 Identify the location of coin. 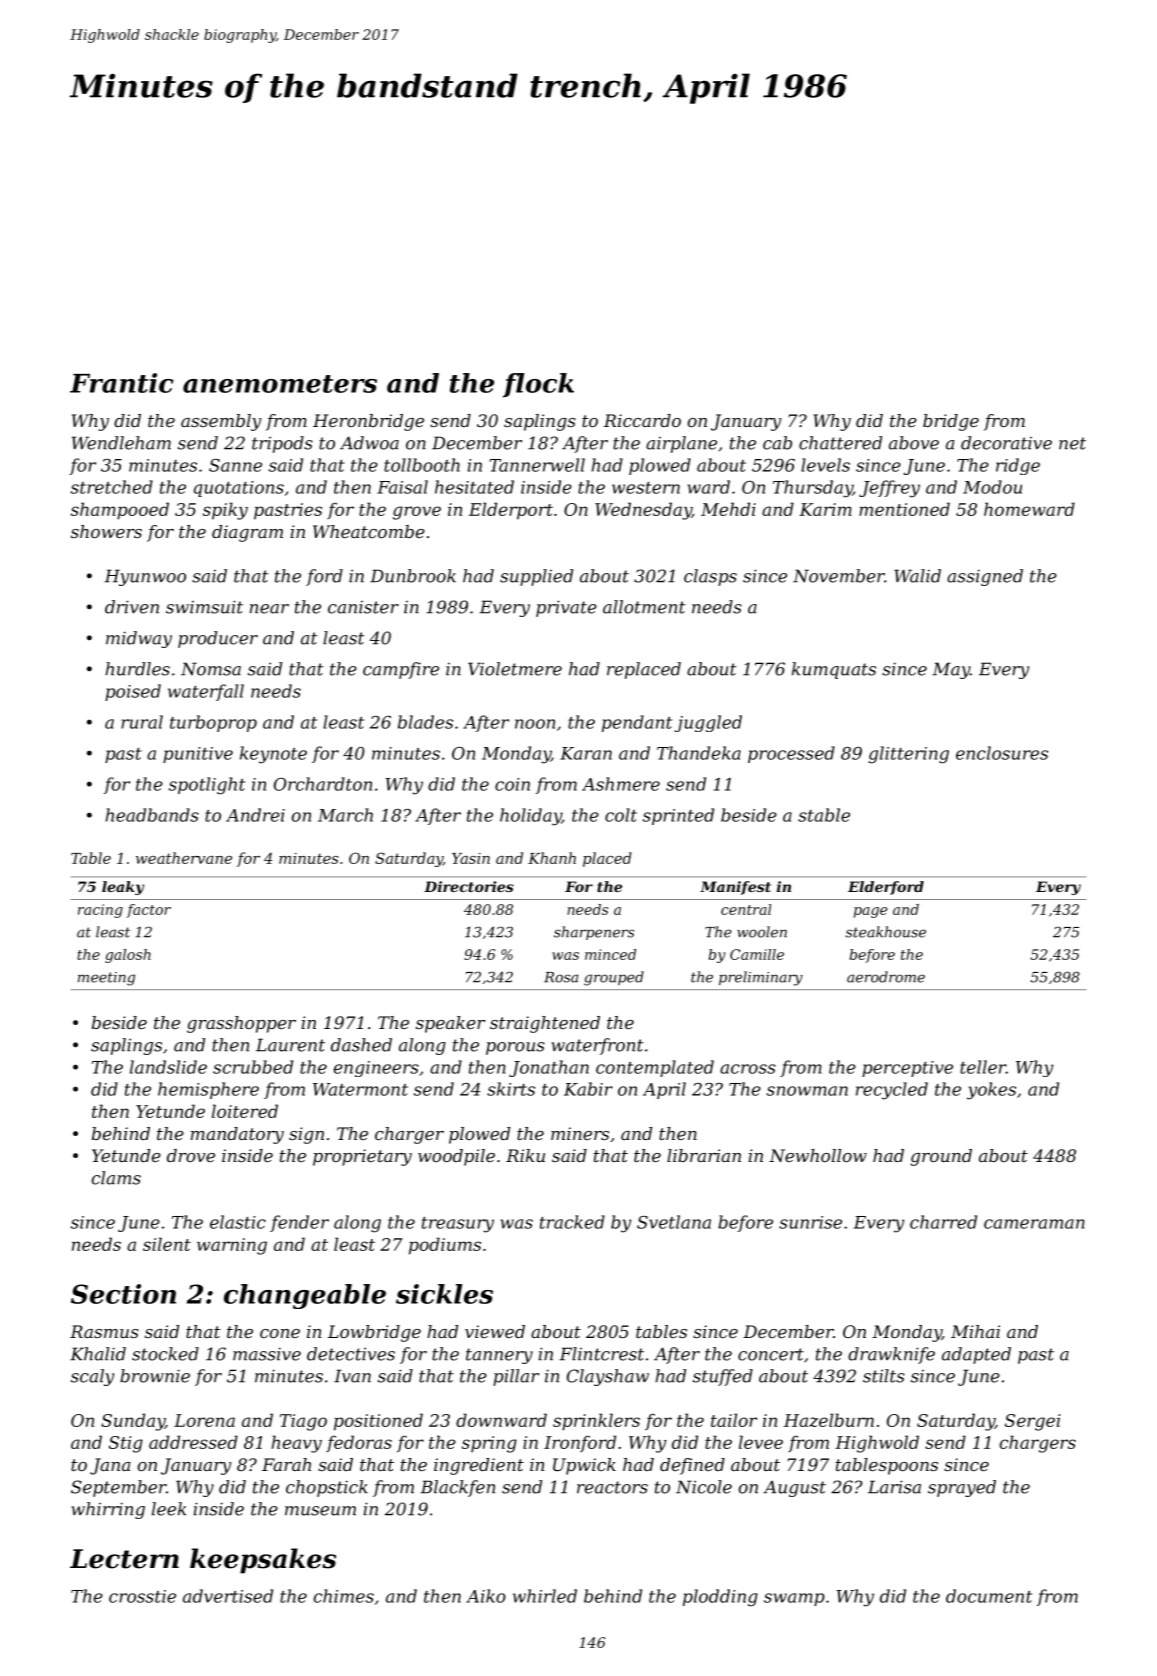
(512, 784).
